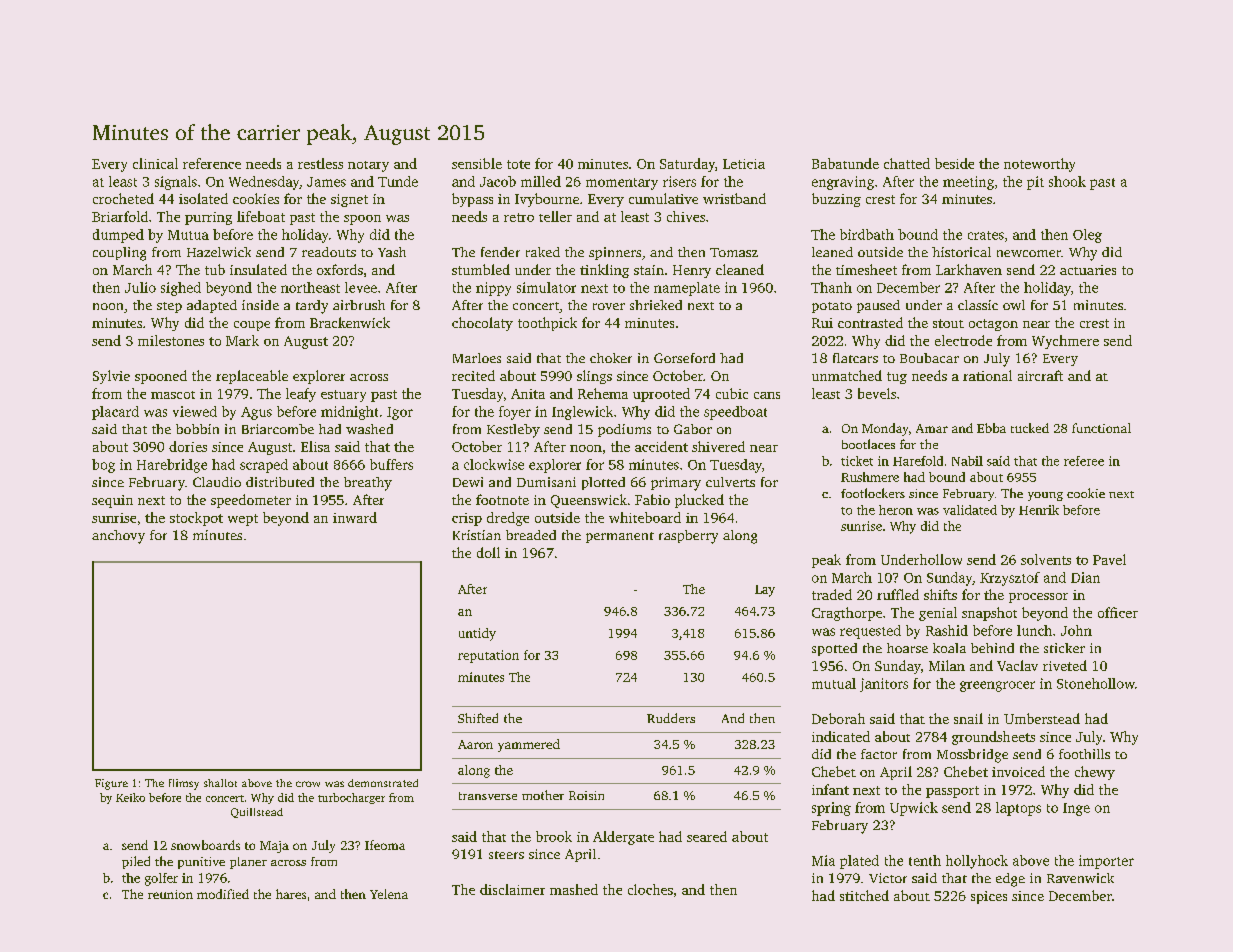 Image resolution: width=1233 pixels, height=952 pixels. I want to click on wept, so click(243, 520).
